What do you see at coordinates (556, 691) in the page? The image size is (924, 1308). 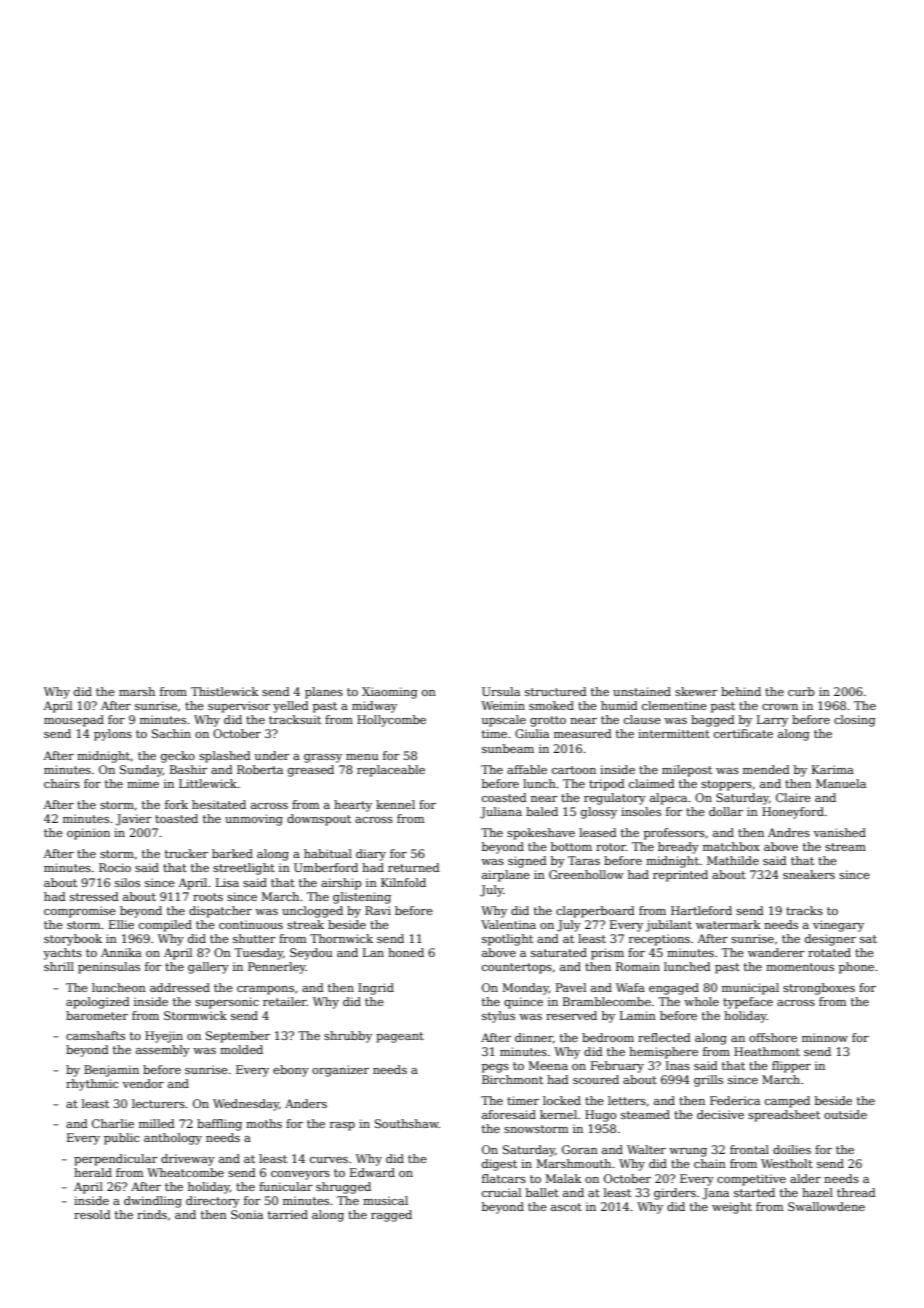 I see `structured` at bounding box center [556, 691].
